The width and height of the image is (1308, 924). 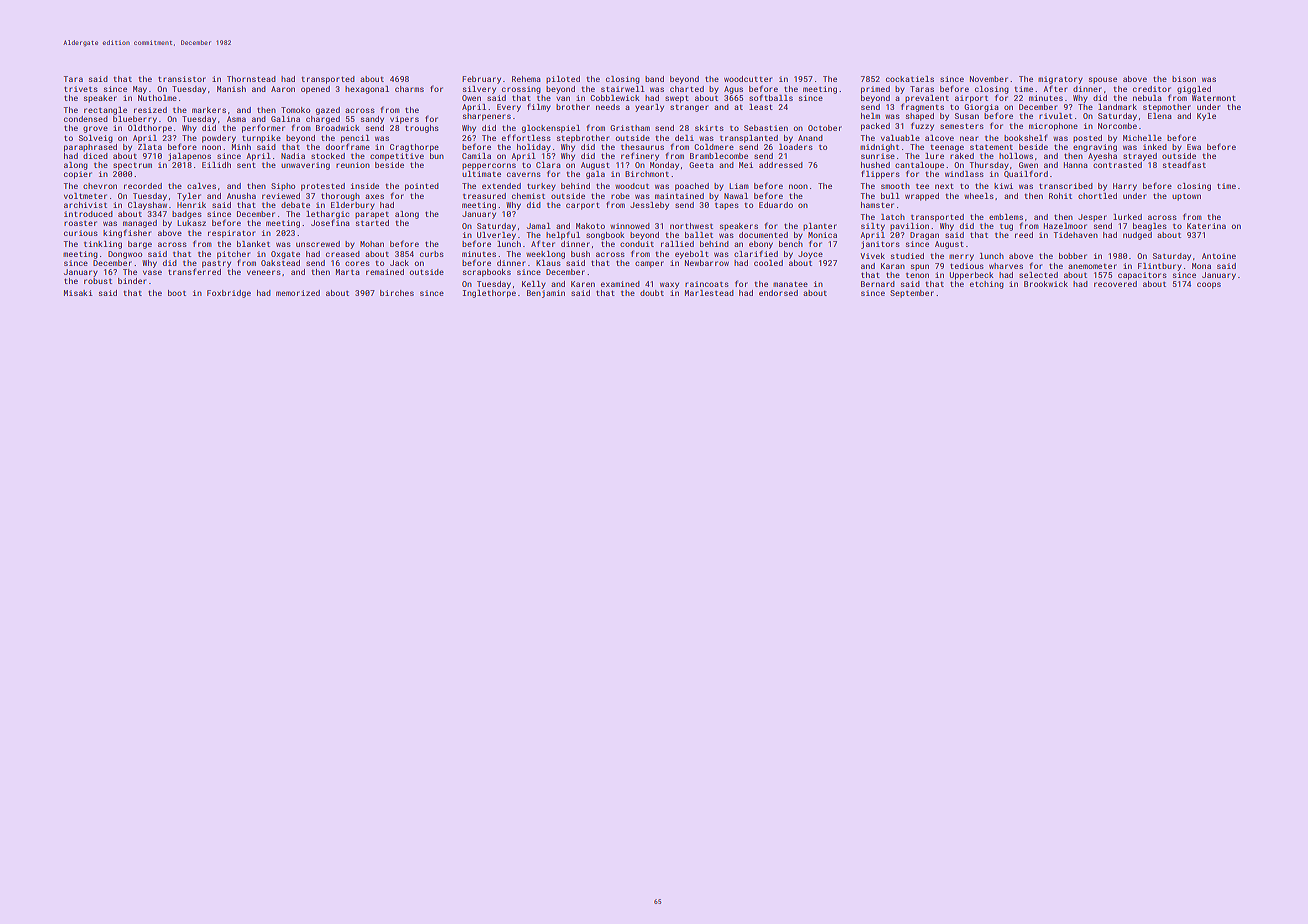 What do you see at coordinates (971, 99) in the image?
I see `airport` at bounding box center [971, 99].
